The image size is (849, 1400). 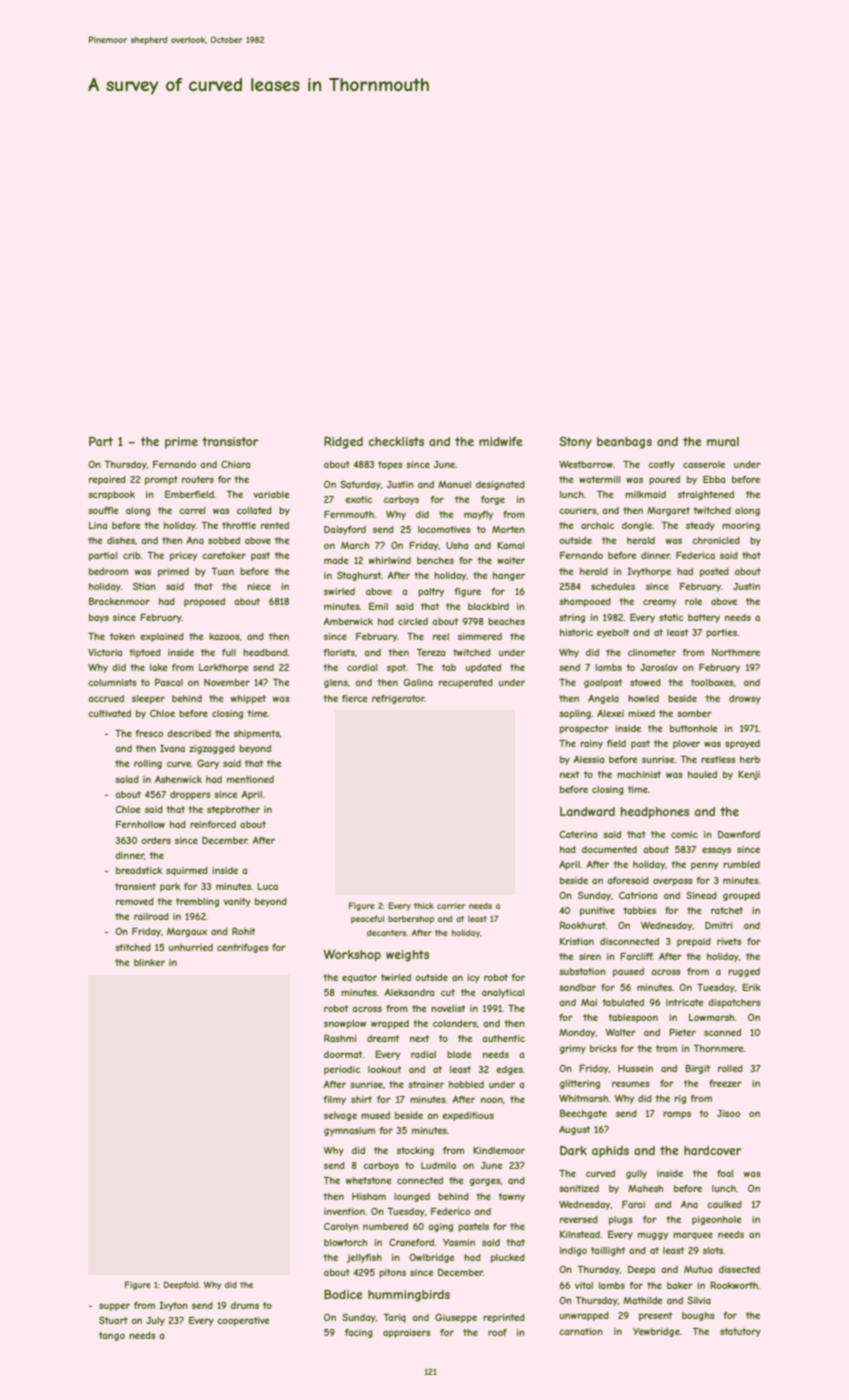 I want to click on thick, so click(x=424, y=906).
